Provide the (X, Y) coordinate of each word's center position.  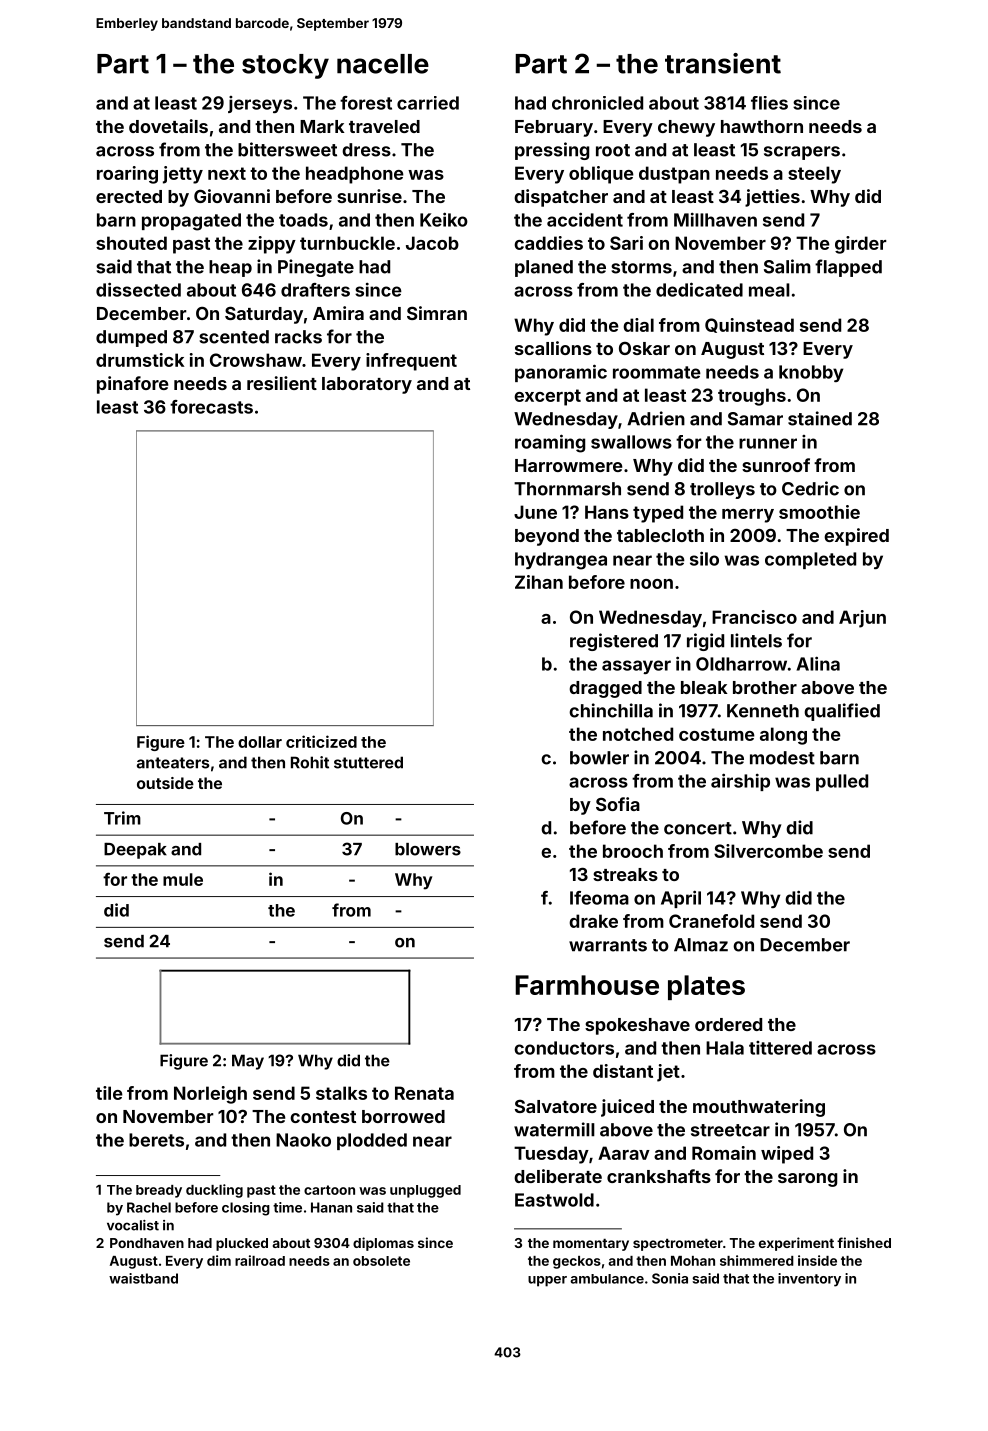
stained (820, 418)
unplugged (425, 1191)
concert (698, 828)
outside (165, 783)
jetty (183, 175)
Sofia (618, 804)
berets (156, 1140)
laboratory (367, 385)
